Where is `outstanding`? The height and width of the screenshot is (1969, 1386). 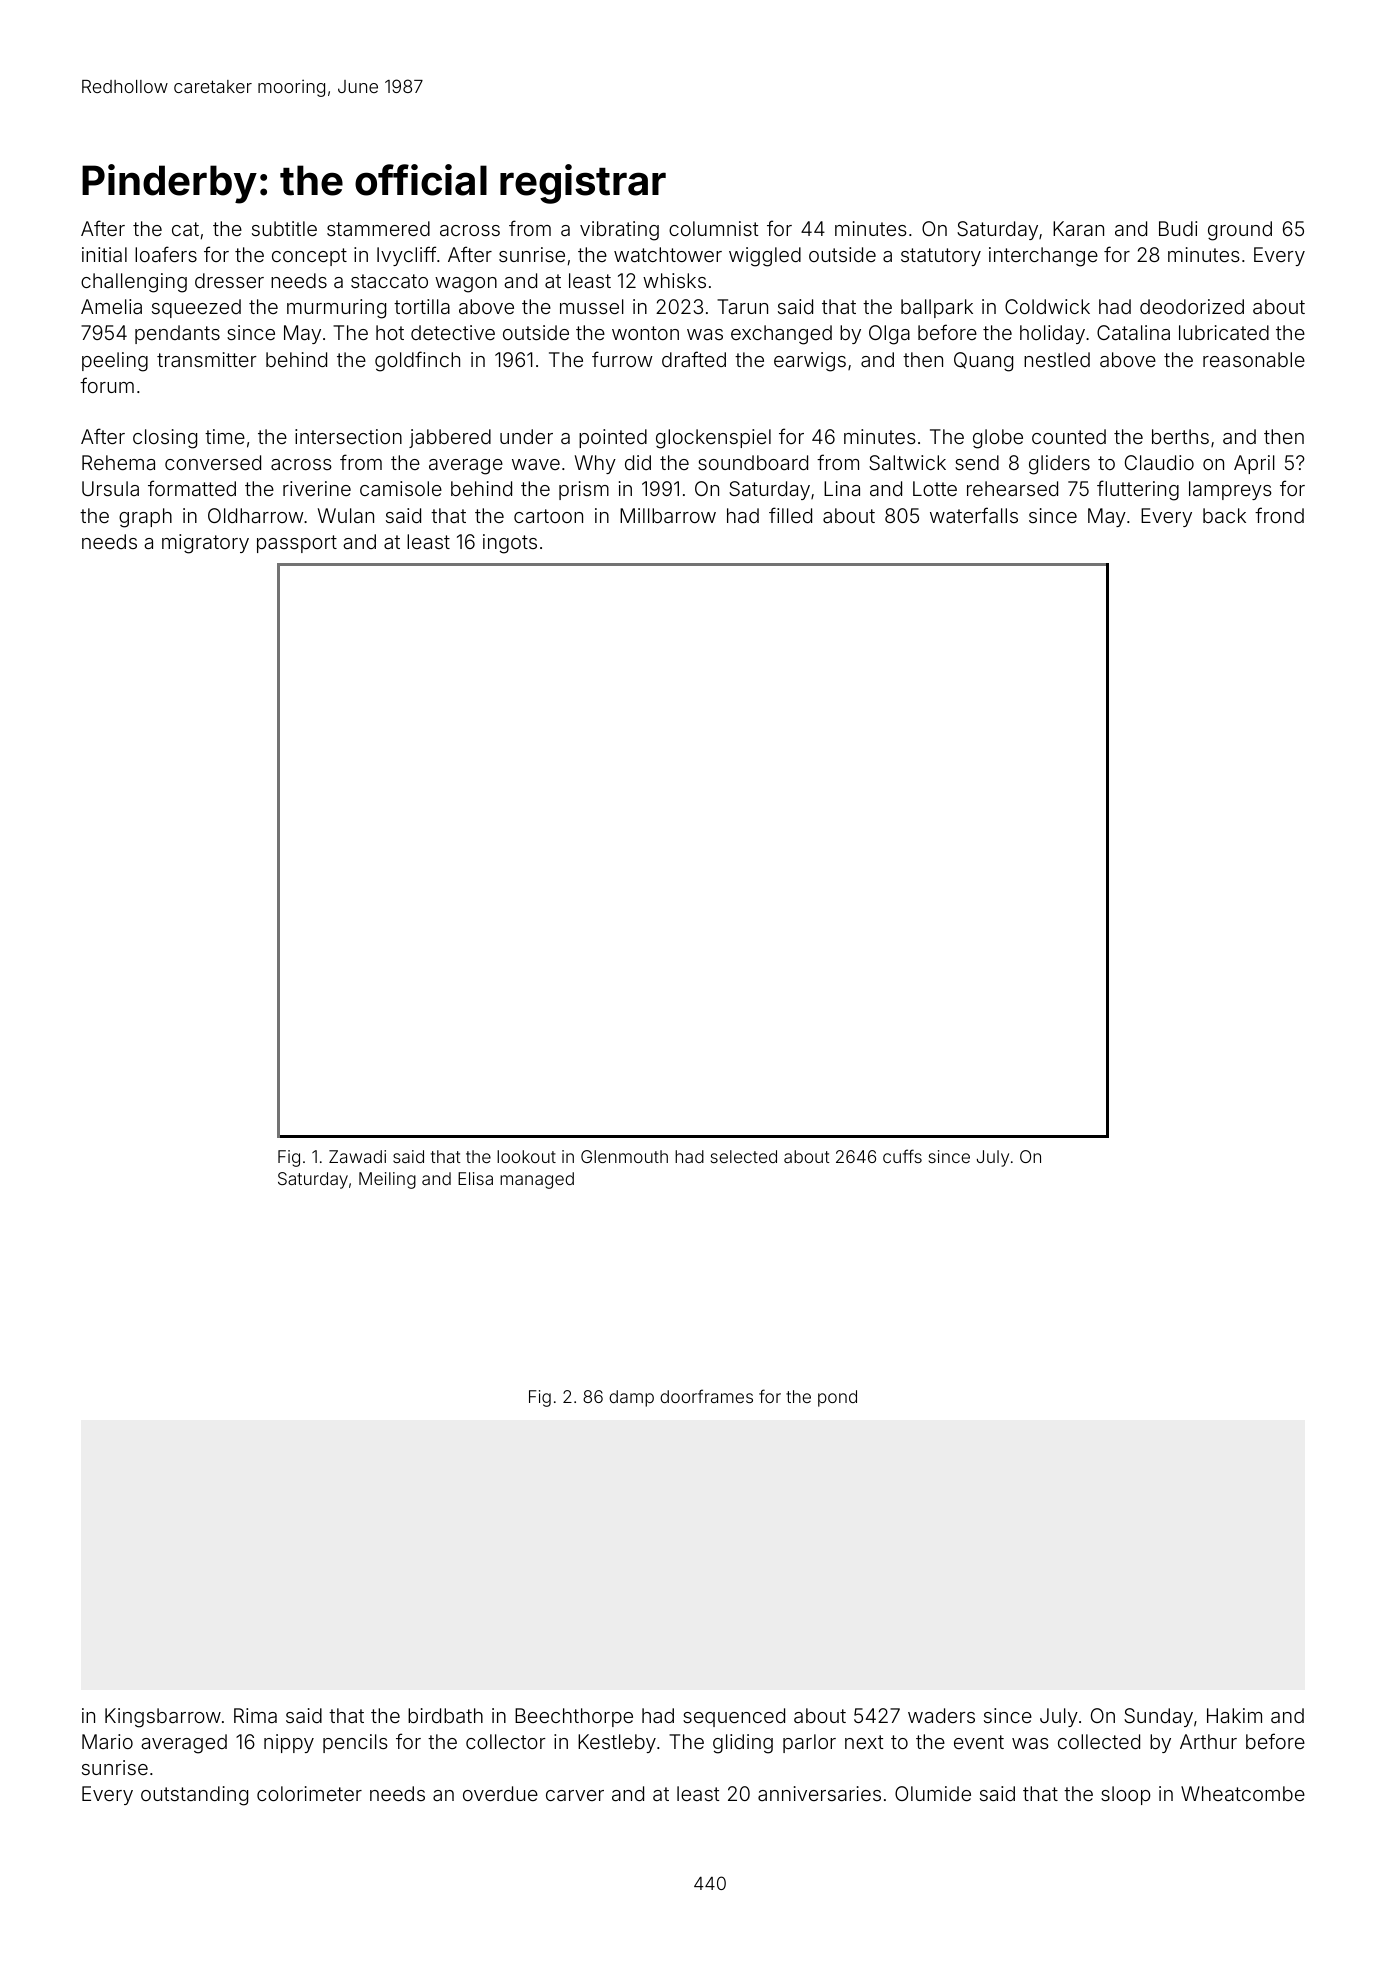
outstanding is located at coordinates (194, 1796).
